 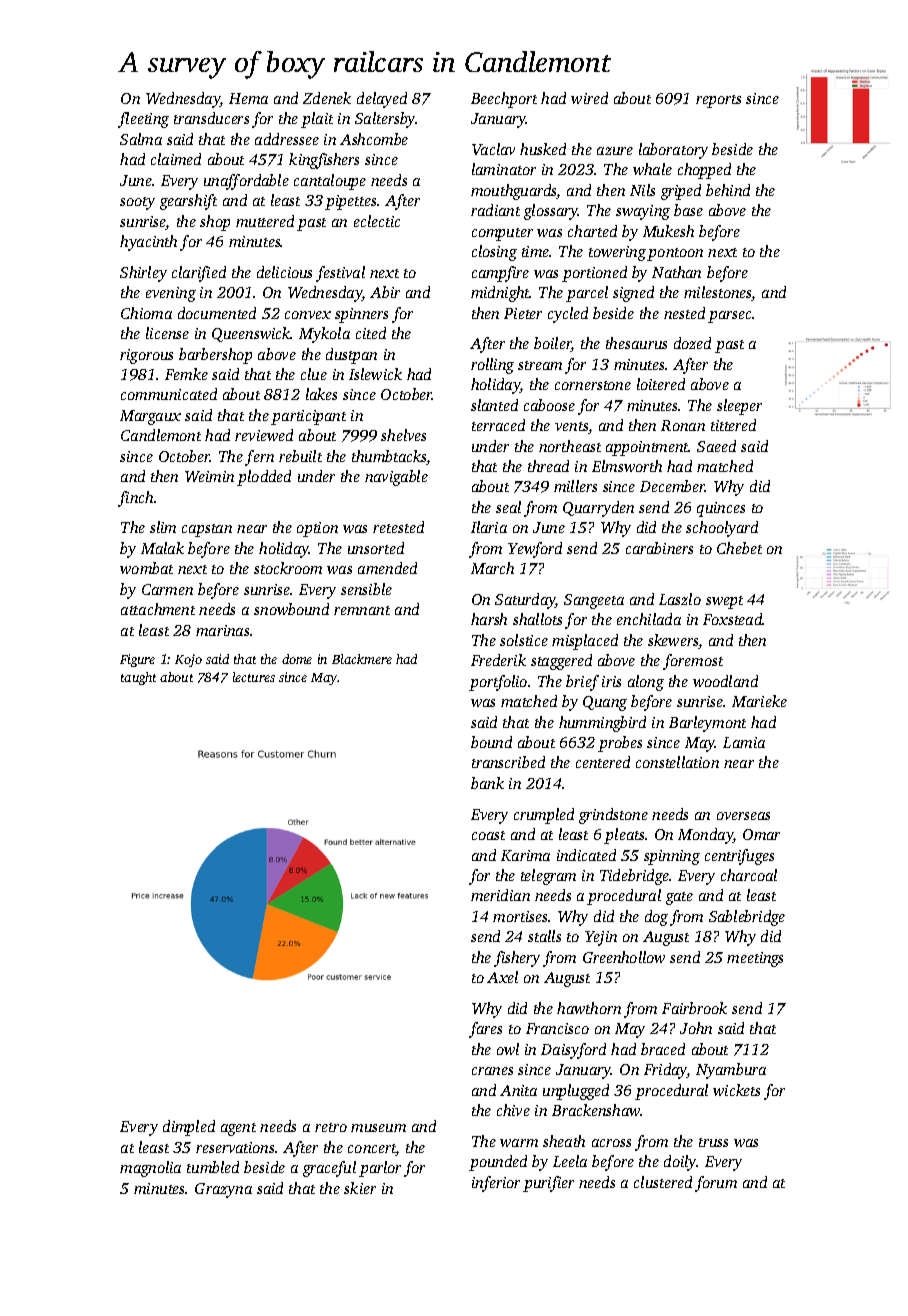 What do you see at coordinates (736, 1090) in the image?
I see `wickets` at bounding box center [736, 1090].
